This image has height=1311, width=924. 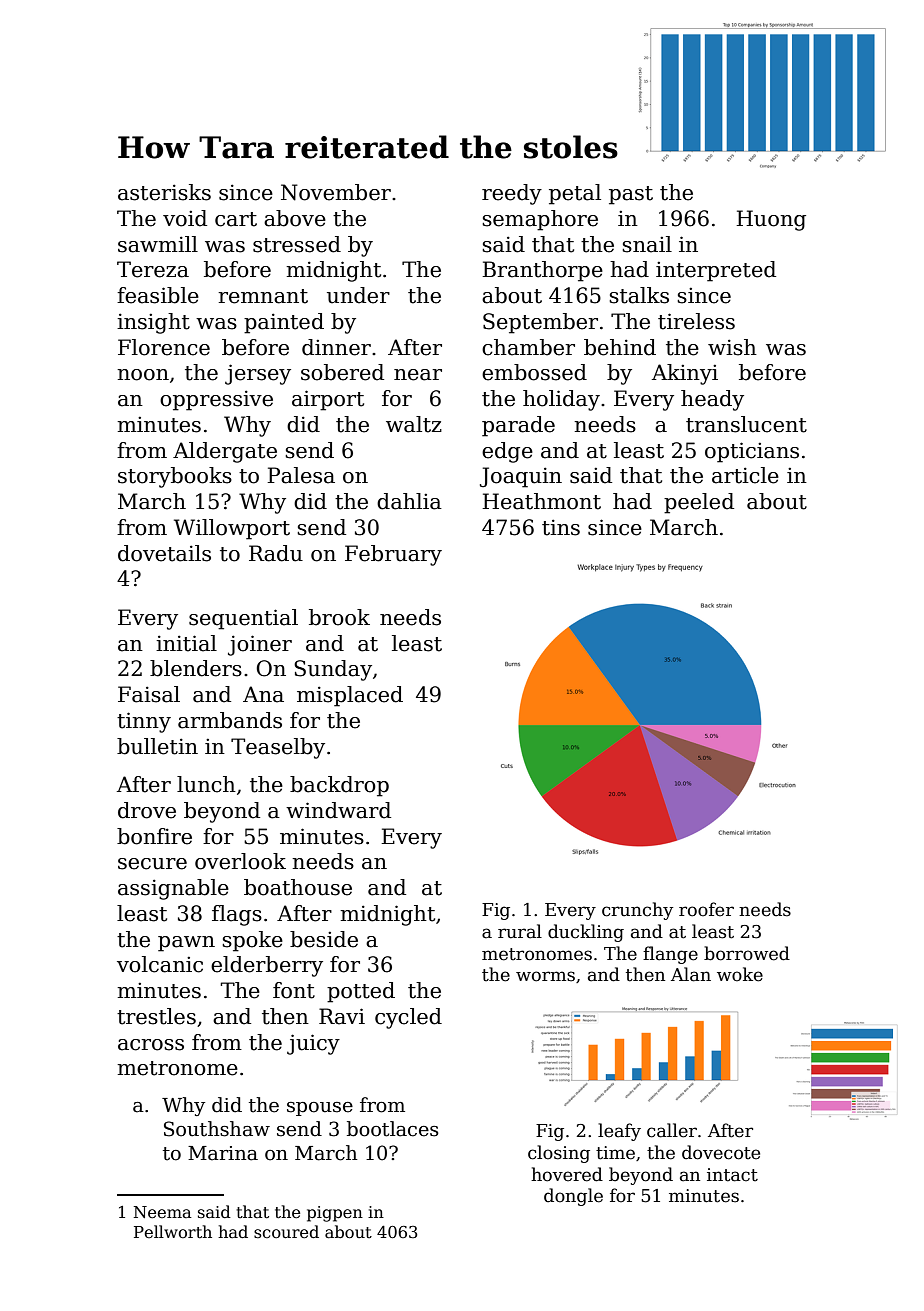 What do you see at coordinates (637, 911) in the image?
I see `crunchy` at bounding box center [637, 911].
